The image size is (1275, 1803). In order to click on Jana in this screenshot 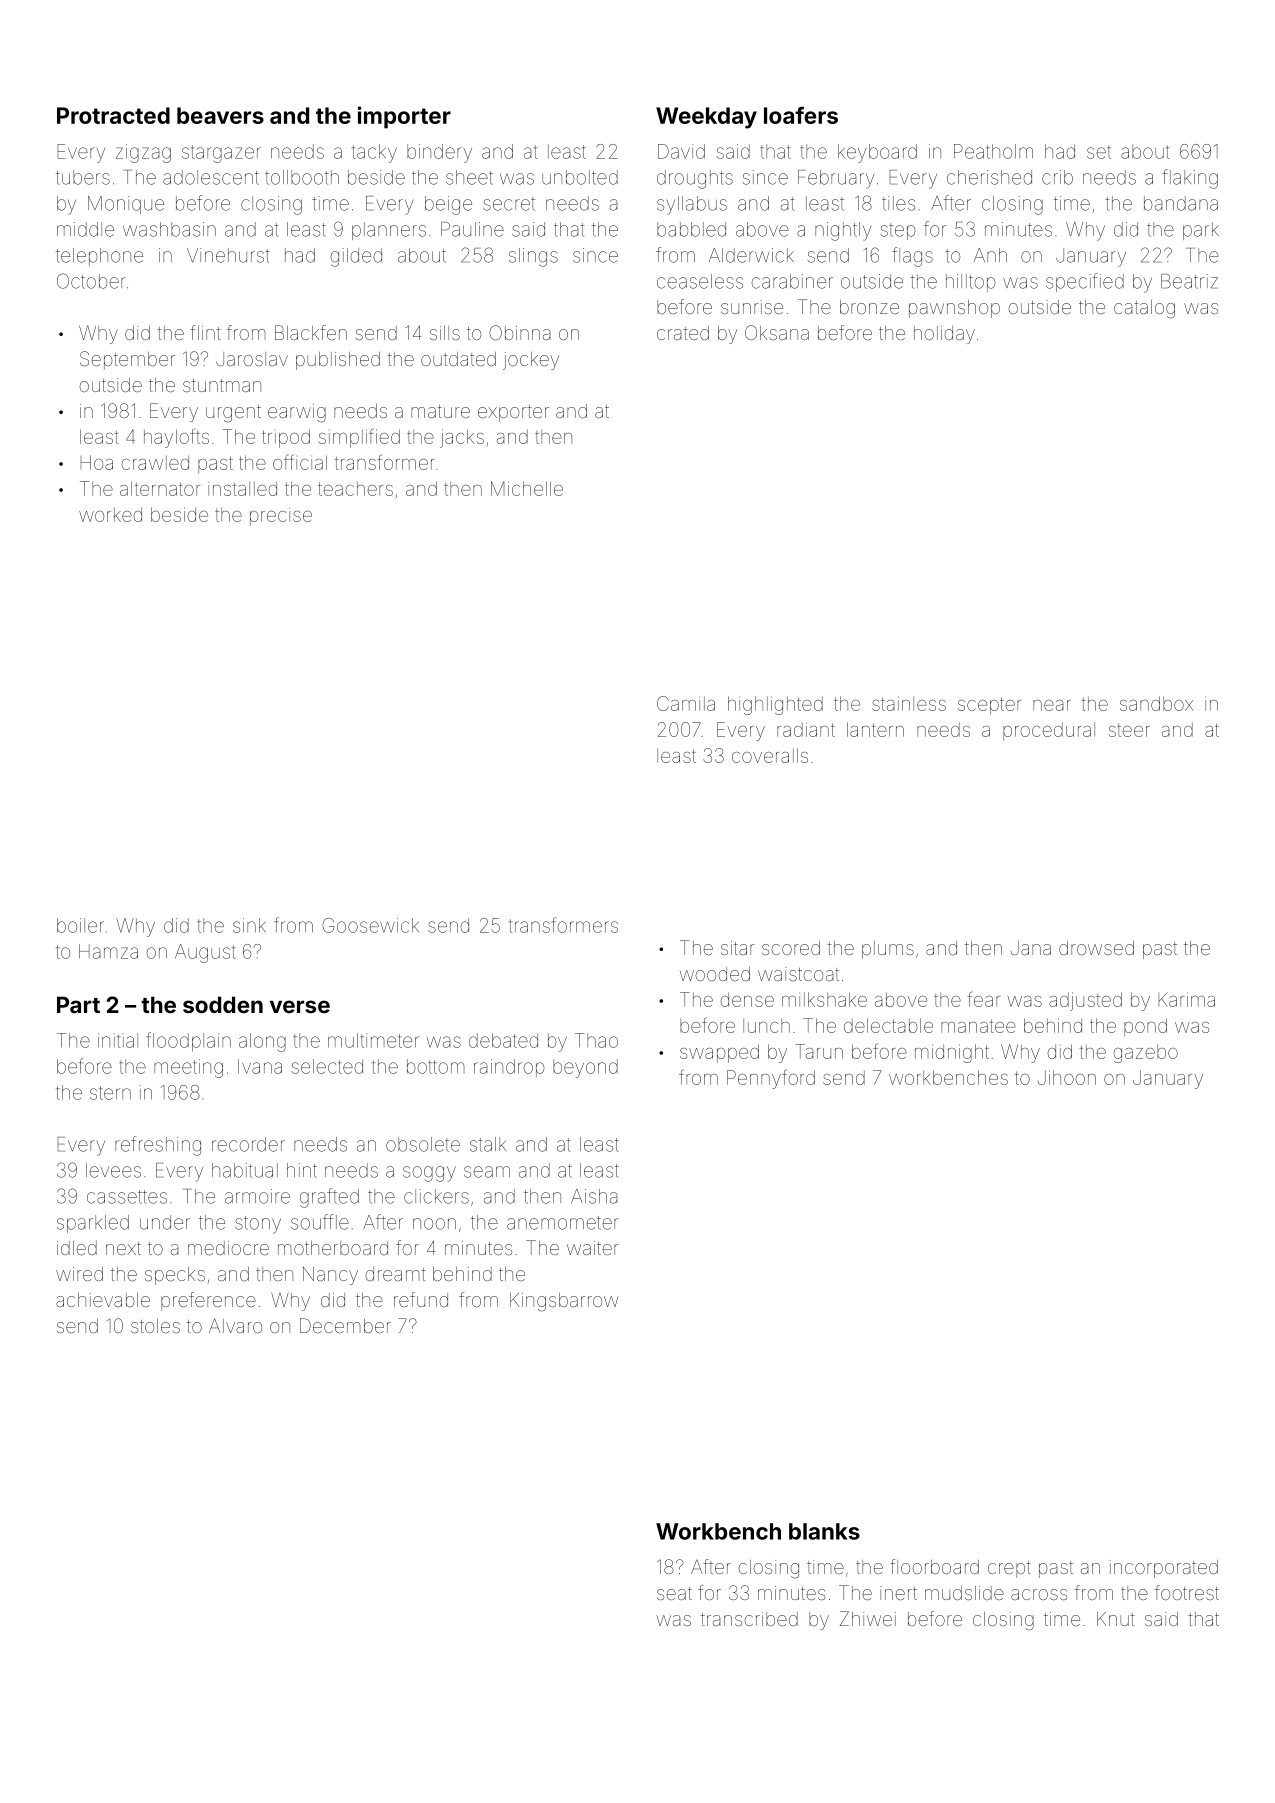, I will do `click(1031, 948)`.
